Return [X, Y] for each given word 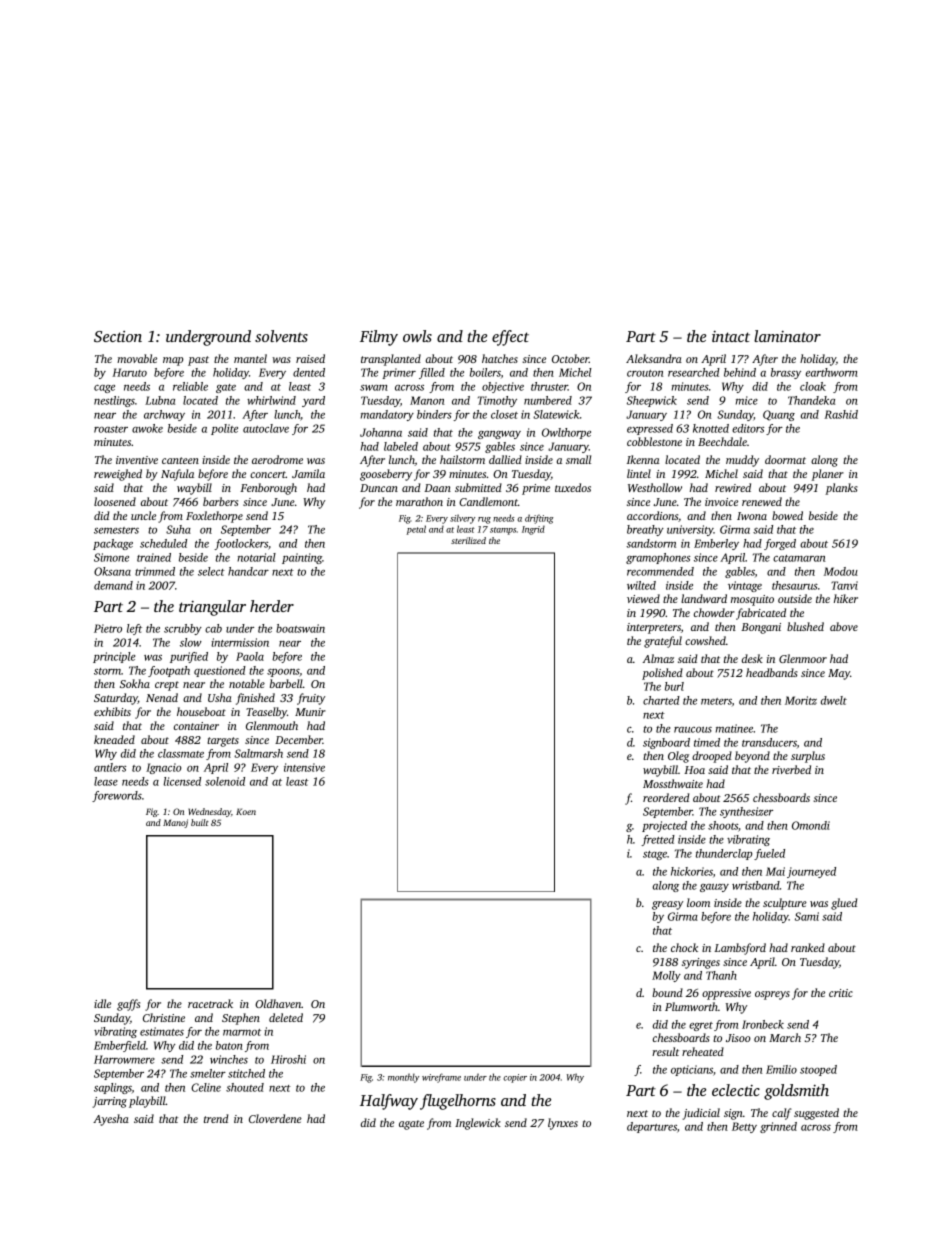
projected [664, 826]
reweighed [118, 475]
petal [416, 530]
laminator [787, 336]
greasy [667, 905]
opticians [692, 1070]
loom [698, 902]
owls [417, 336]
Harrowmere [124, 1059]
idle [102, 1003]
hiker [846, 598]
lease [106, 781]
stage [655, 855]
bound [667, 992]
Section [118, 336]
